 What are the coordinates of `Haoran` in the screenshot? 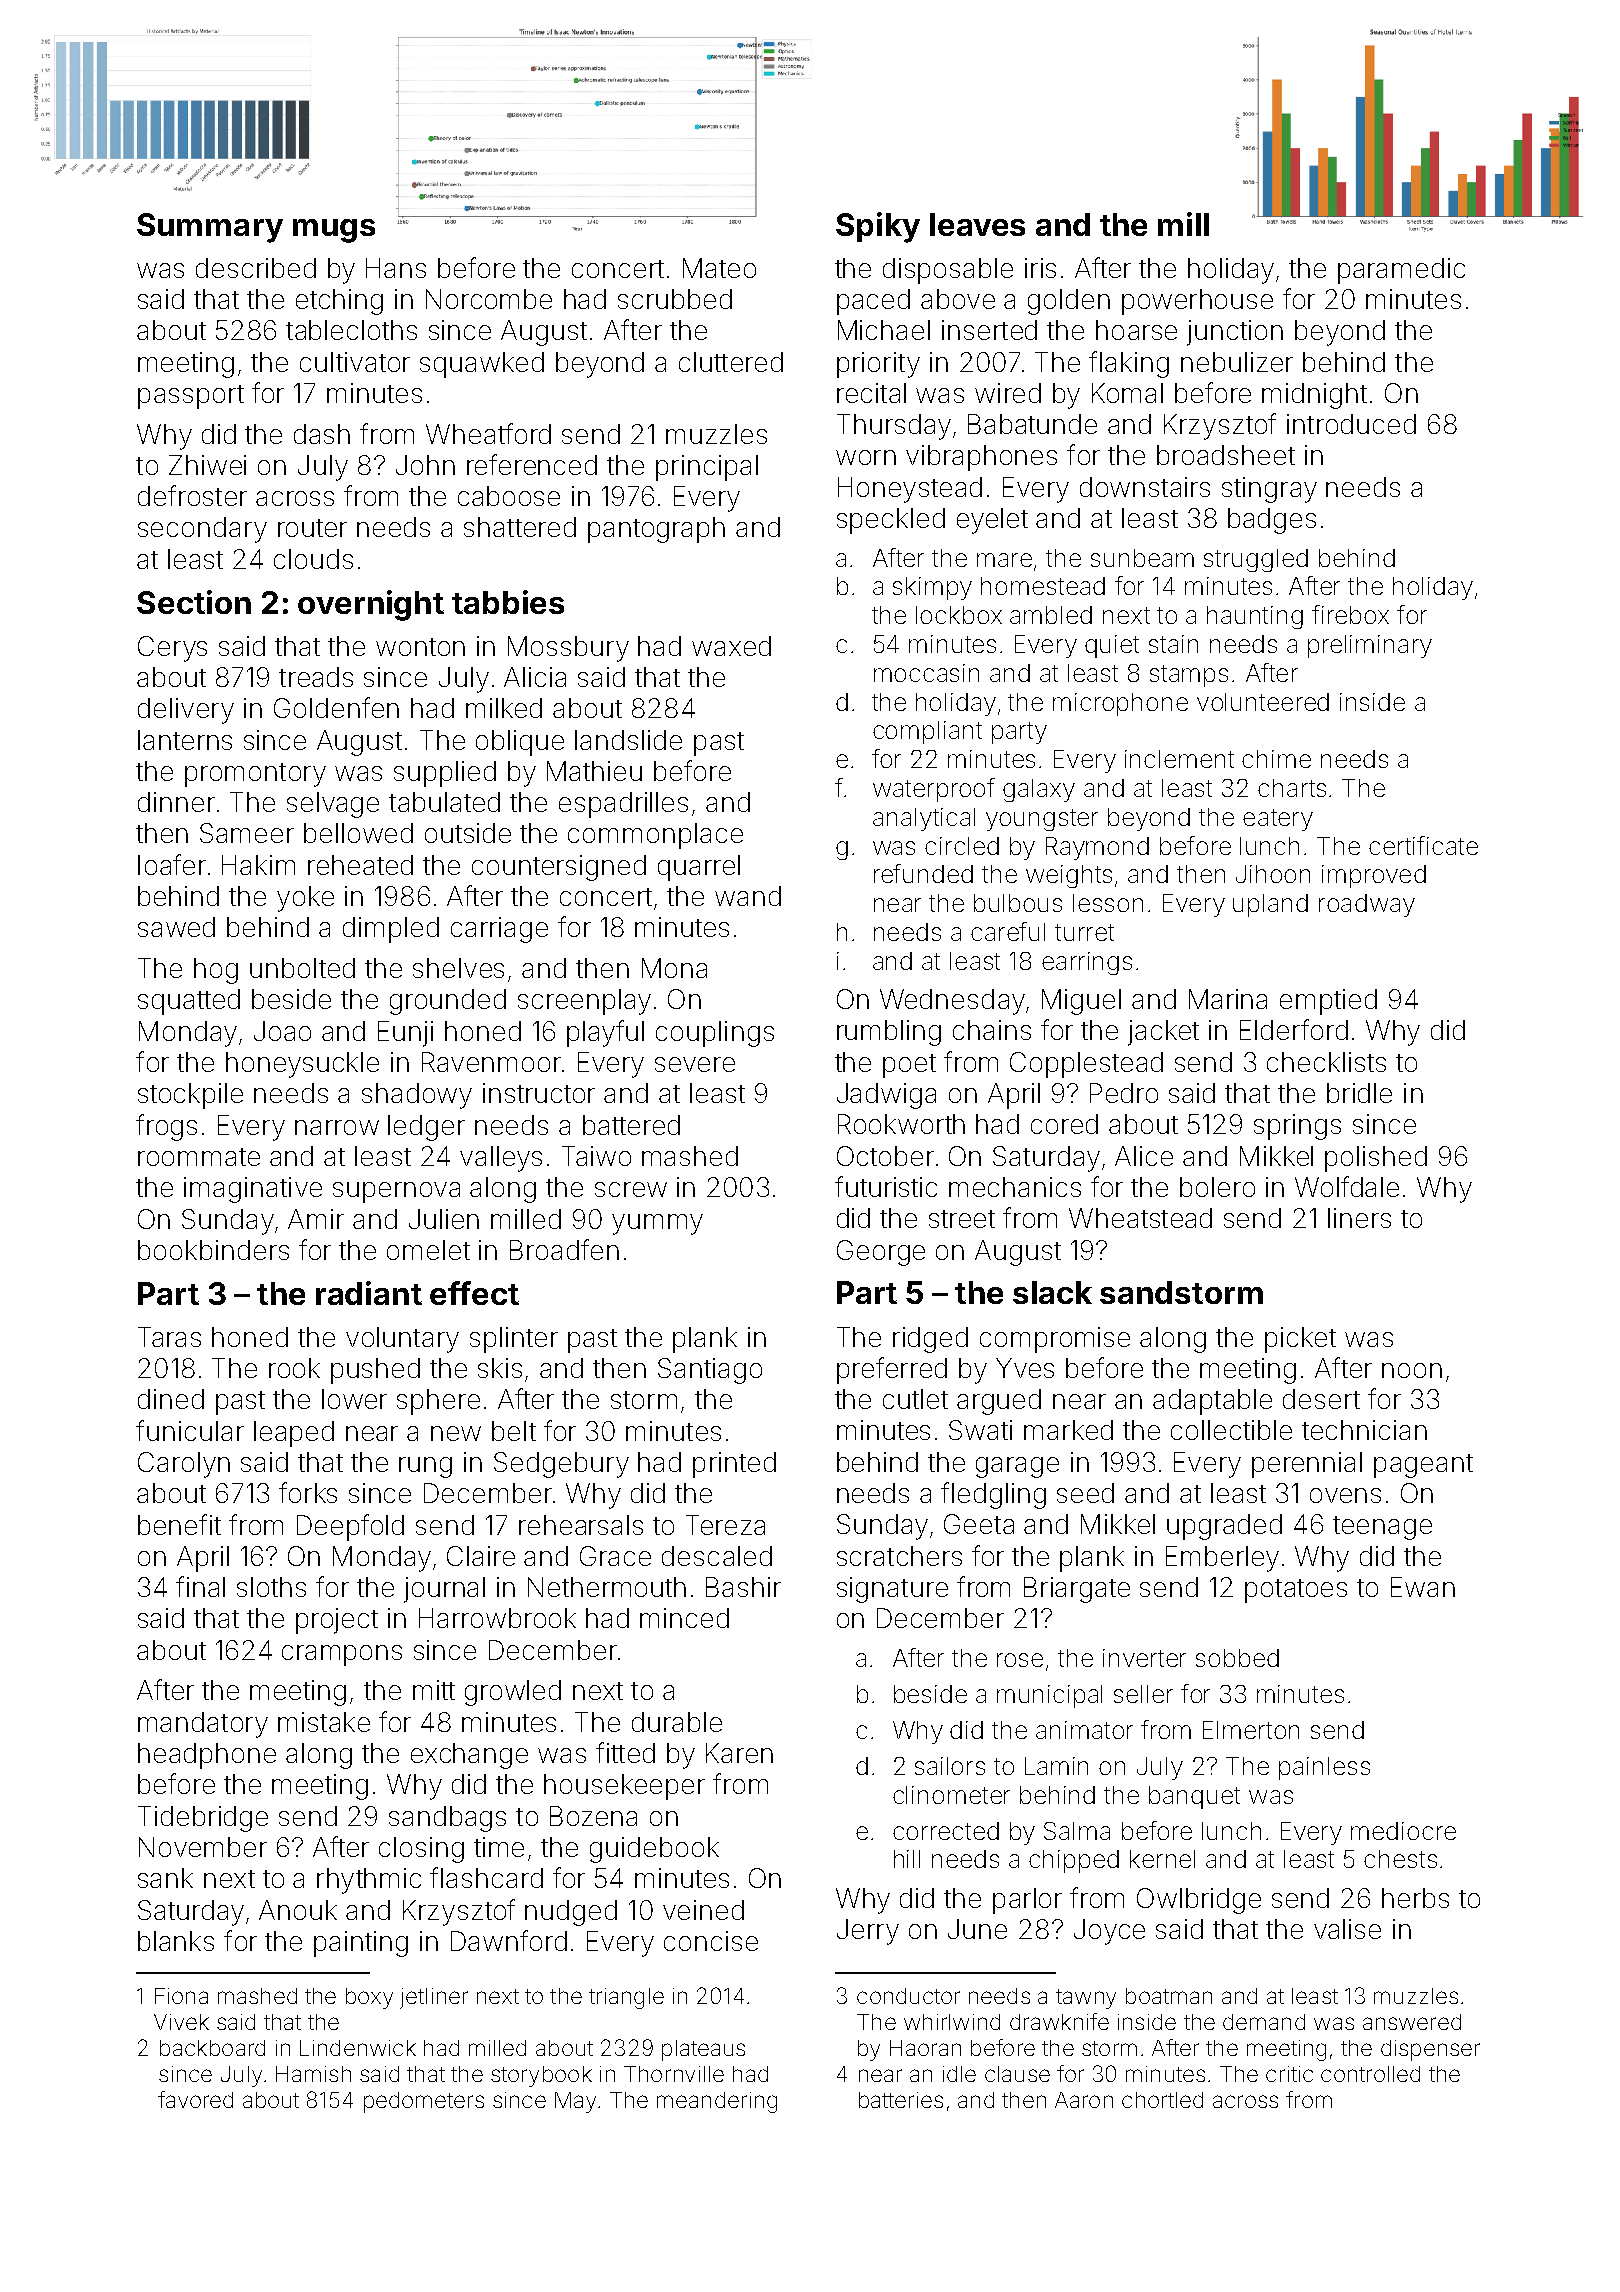 It's located at (925, 2048).
